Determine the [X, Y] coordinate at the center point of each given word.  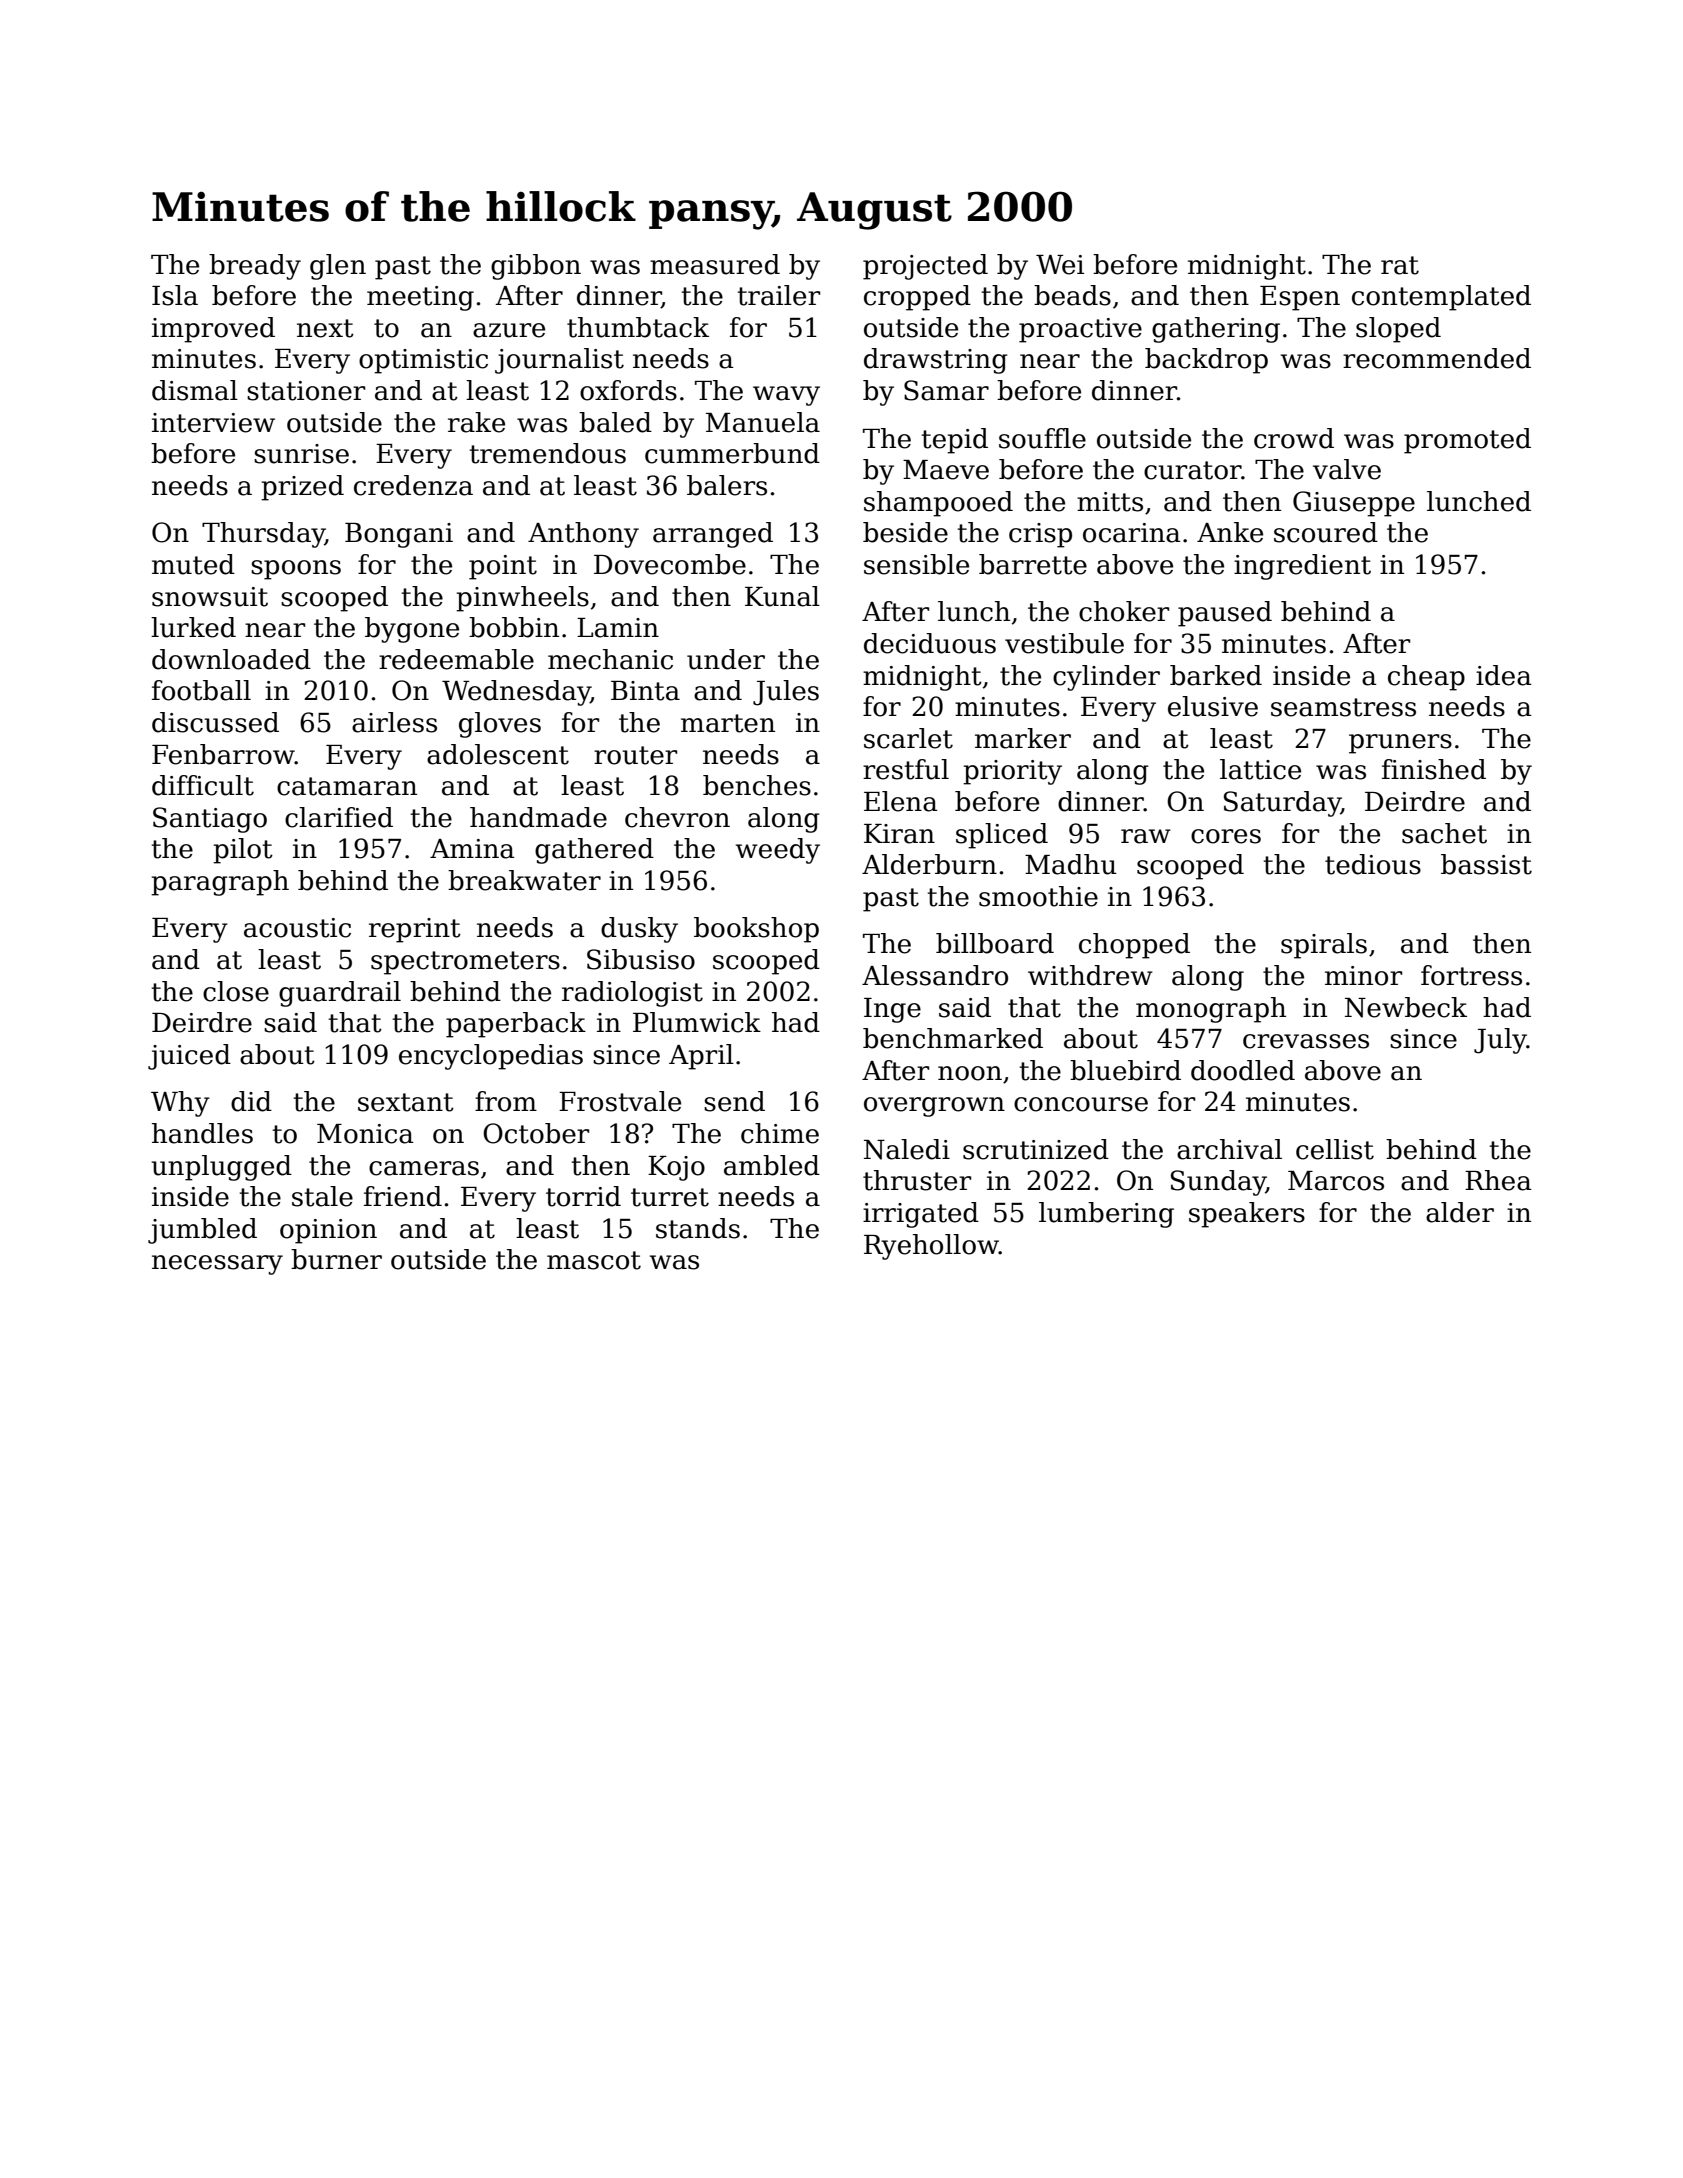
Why [180, 1104]
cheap [1426, 678]
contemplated [1441, 298]
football [201, 690]
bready [255, 267]
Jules [786, 693]
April [701, 1057]
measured [715, 264]
